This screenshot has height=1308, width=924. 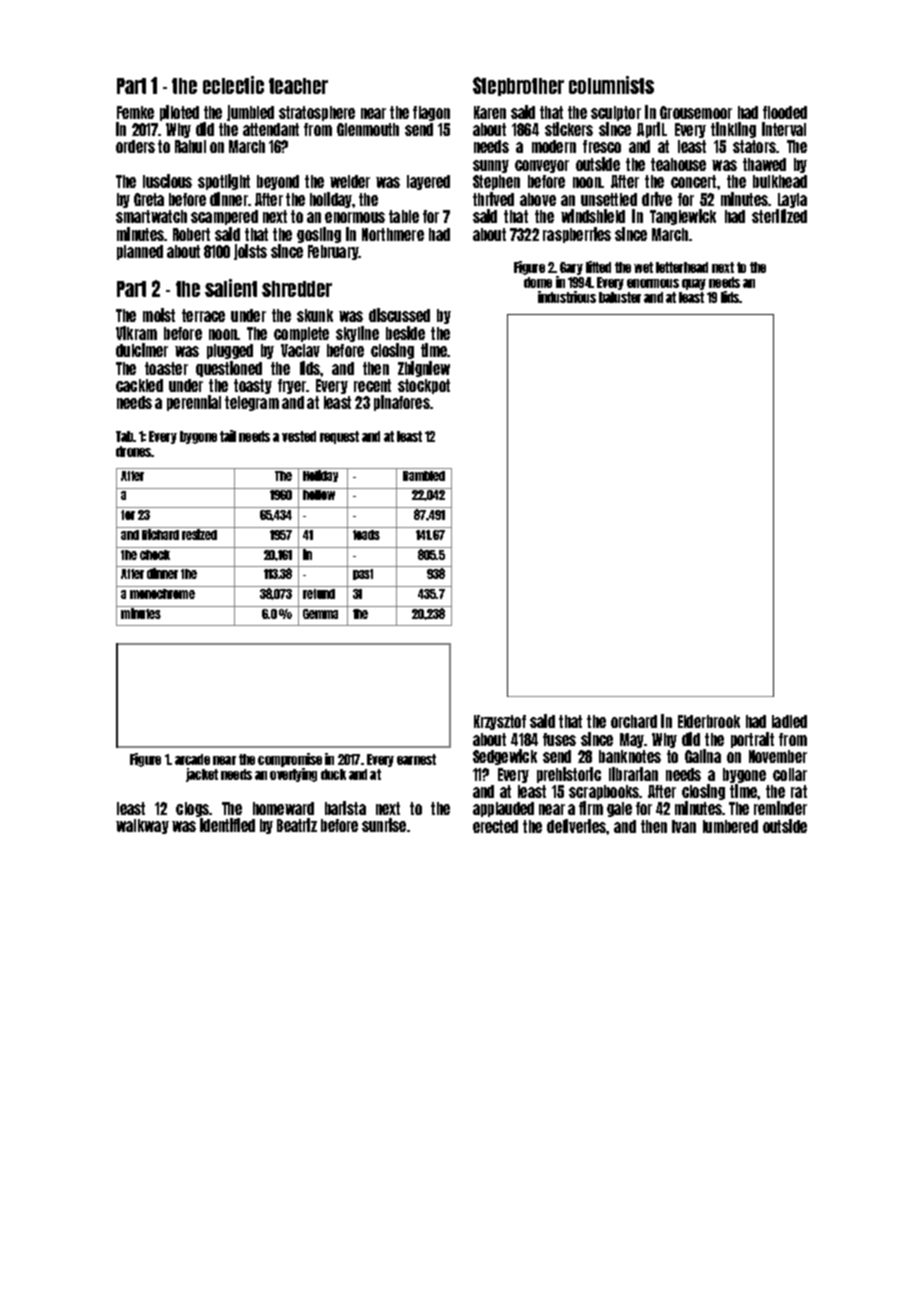 I want to click on collar, so click(x=790, y=774).
